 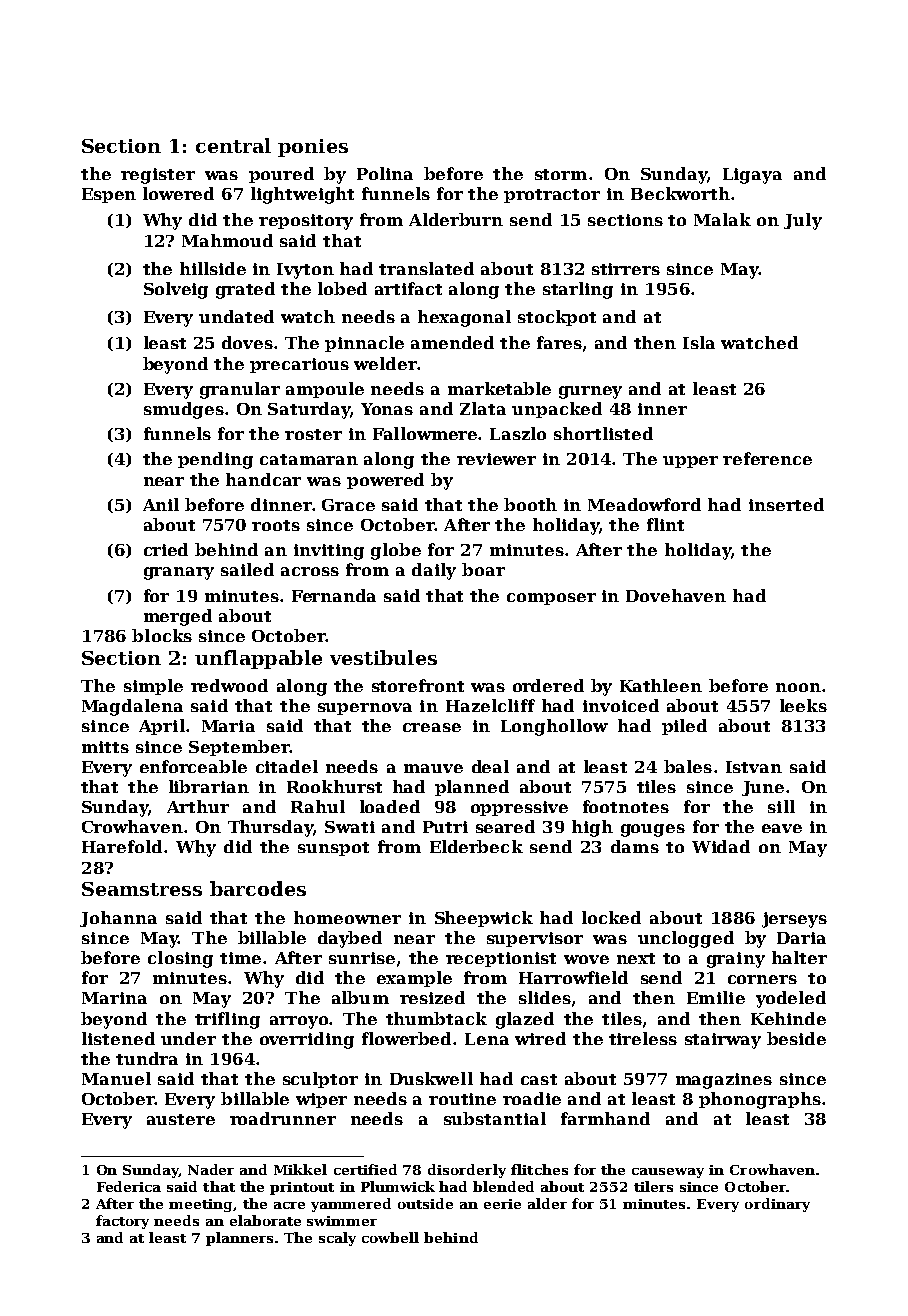 I want to click on smudges, so click(x=184, y=410).
